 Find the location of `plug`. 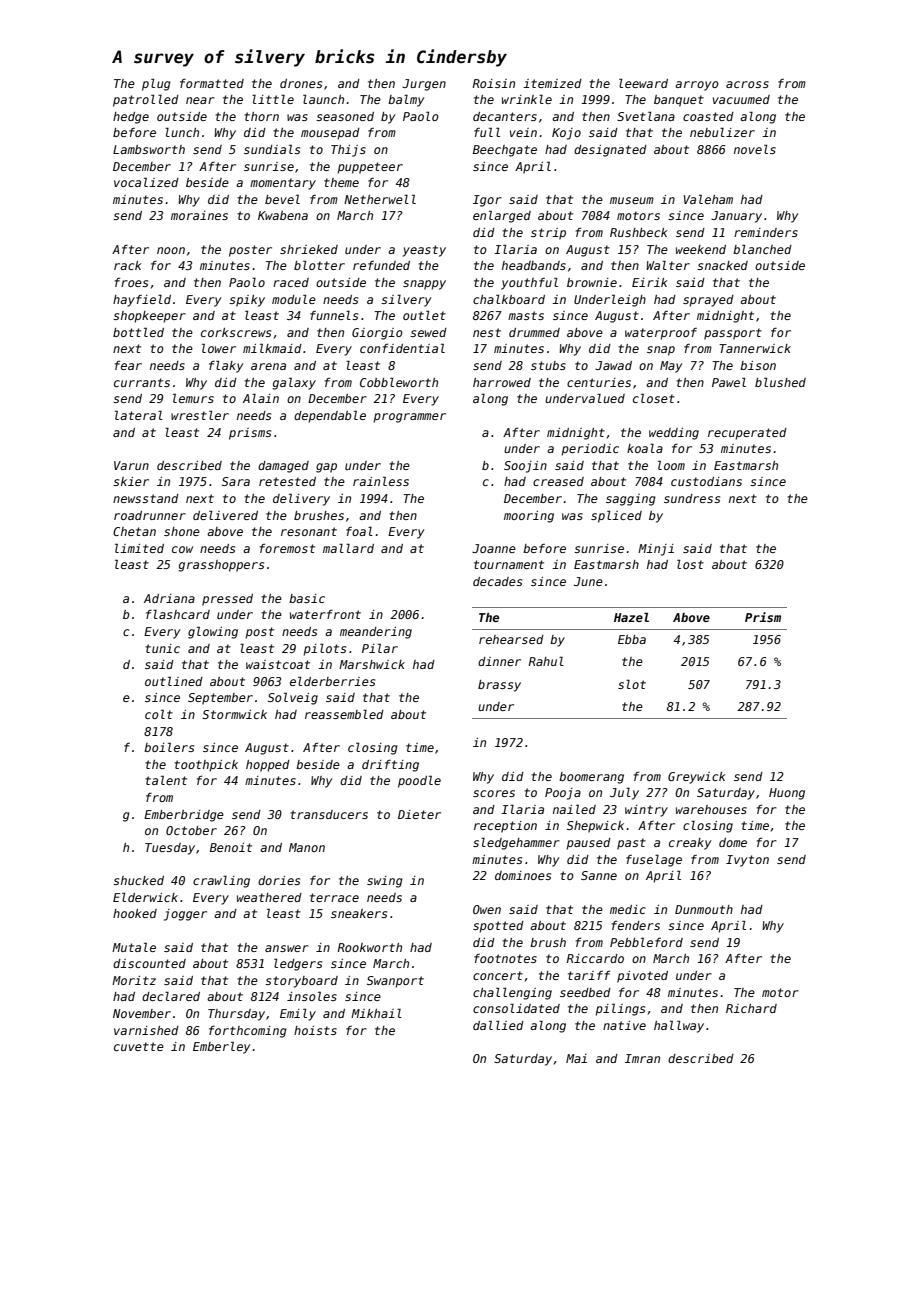

plug is located at coordinates (156, 84).
